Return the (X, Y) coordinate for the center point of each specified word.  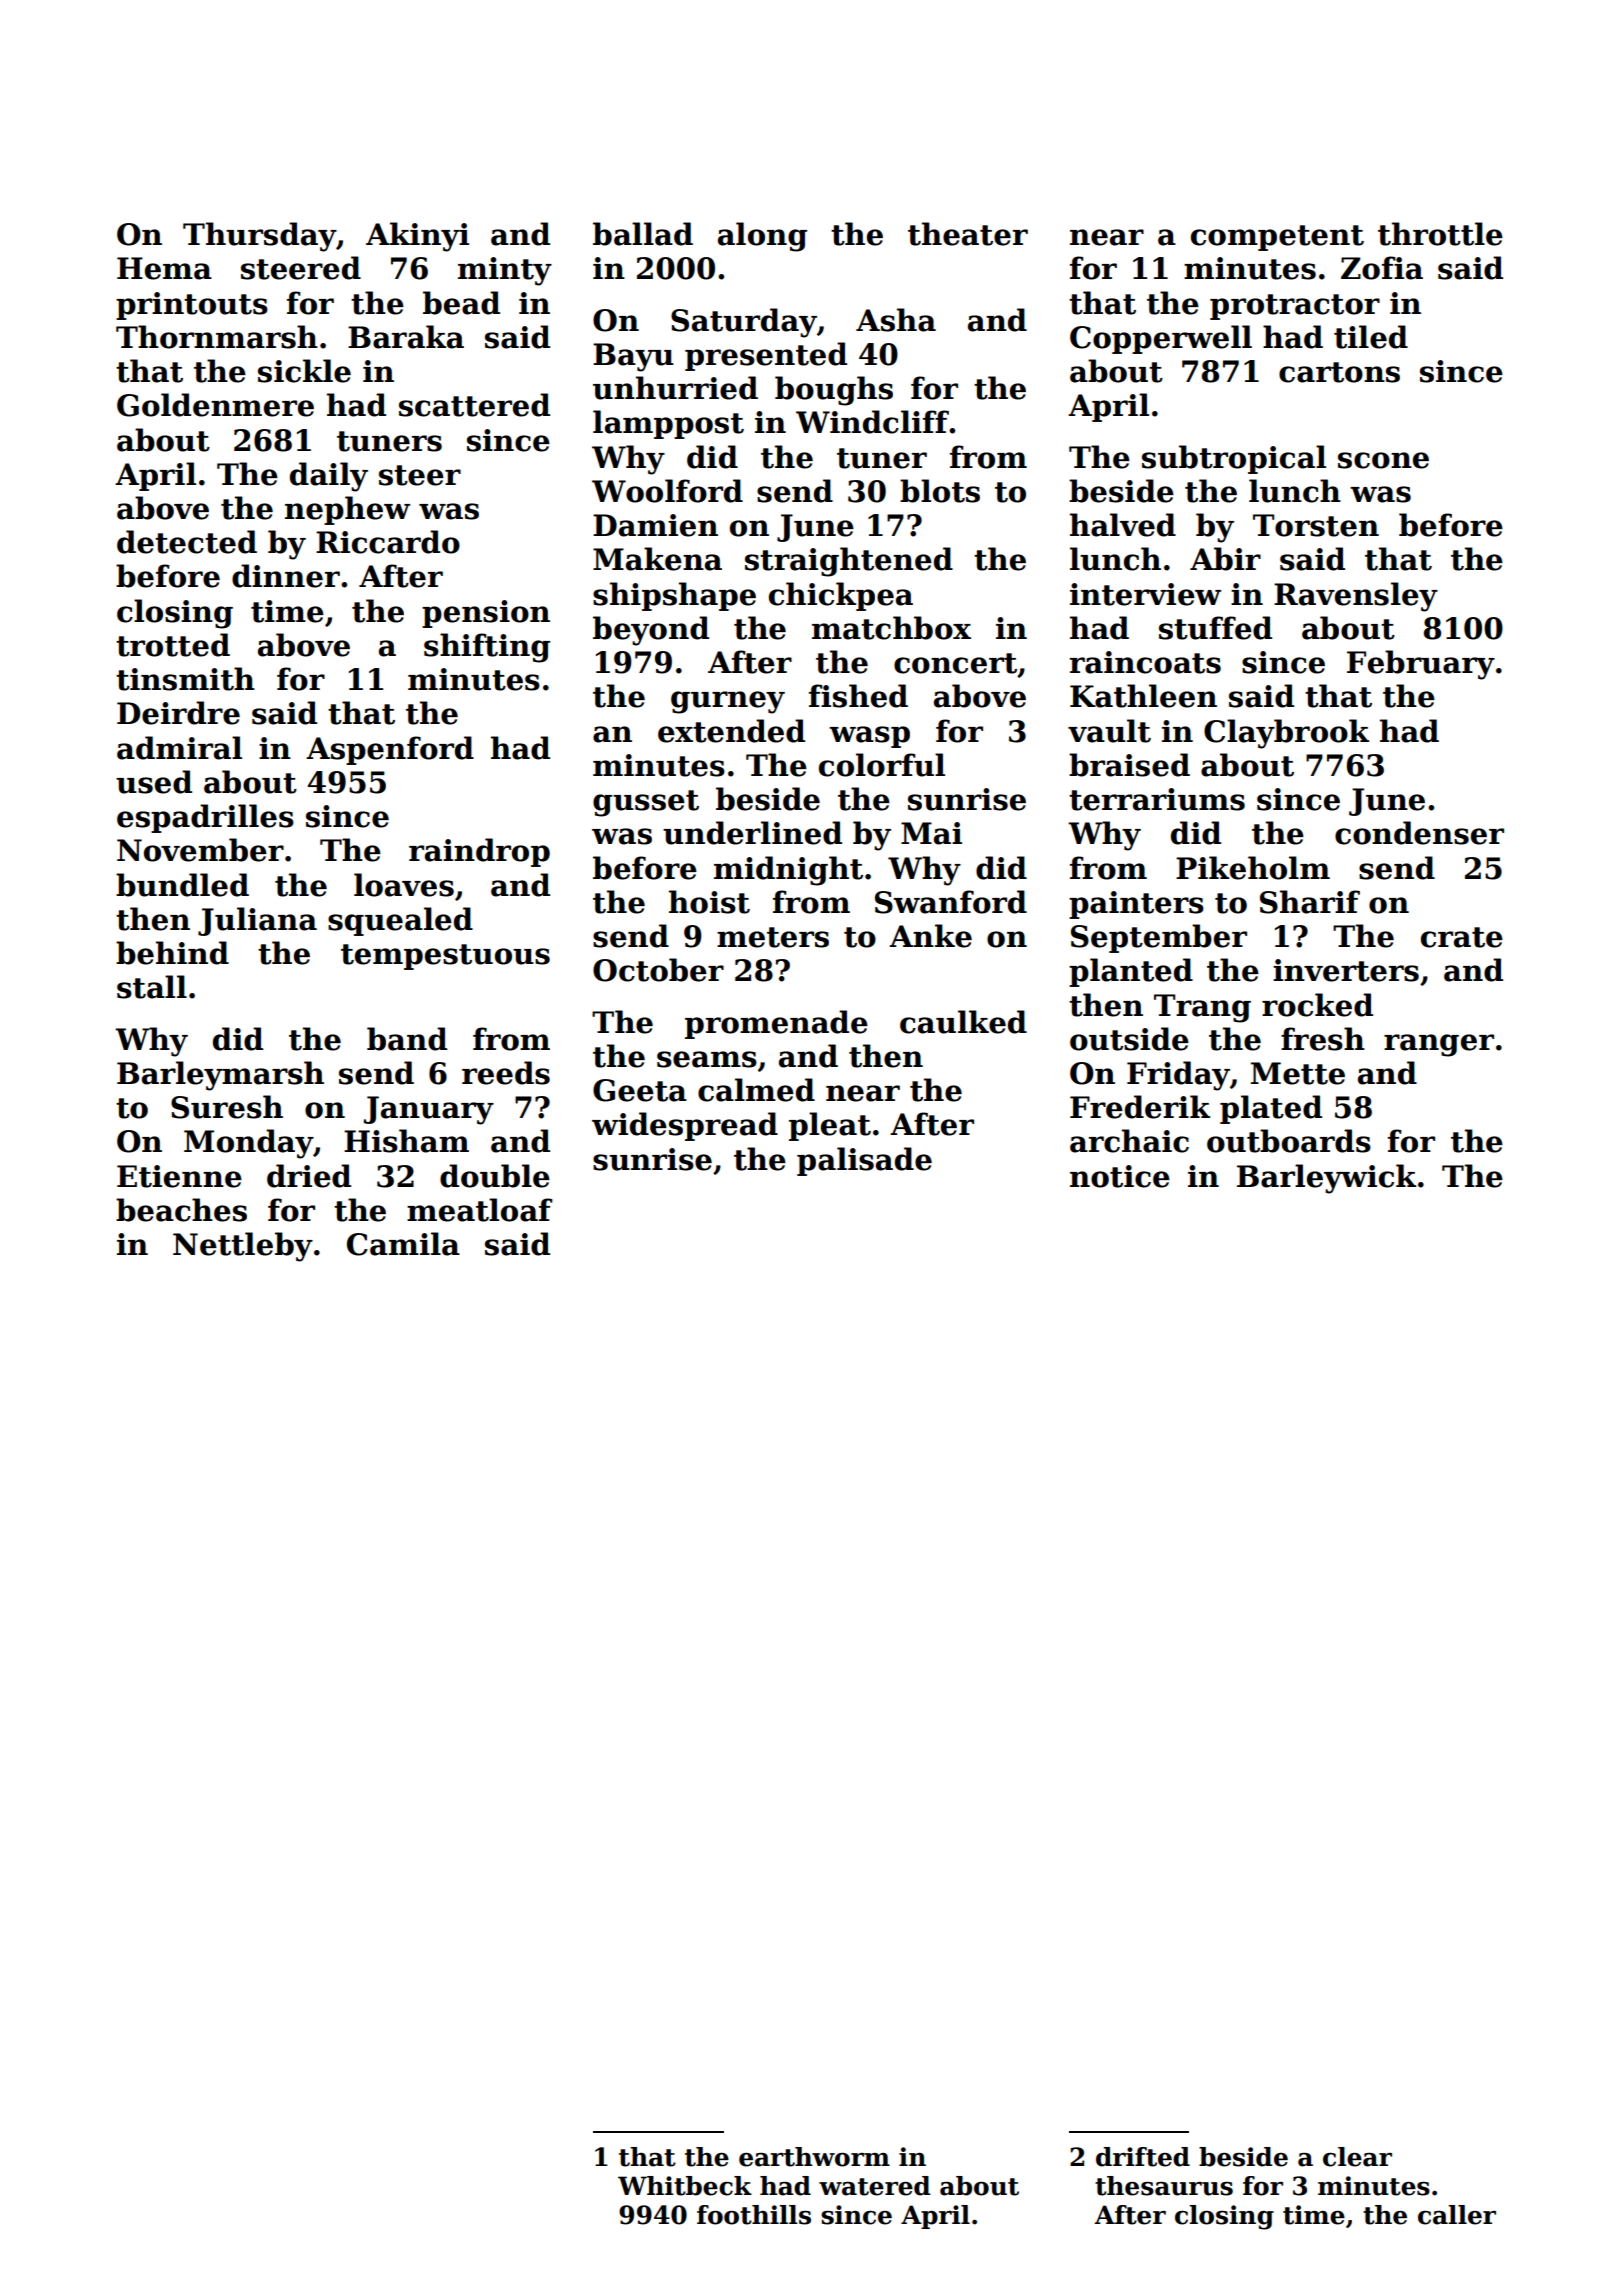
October (658, 970)
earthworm (814, 2157)
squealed (400, 921)
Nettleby (243, 1247)
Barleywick (1326, 1179)
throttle (1440, 234)
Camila (403, 1244)
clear (1357, 2157)
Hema (164, 268)
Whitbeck (685, 2186)
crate (1462, 937)
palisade (864, 1161)
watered (874, 2186)
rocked (1317, 1005)
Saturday (744, 323)
